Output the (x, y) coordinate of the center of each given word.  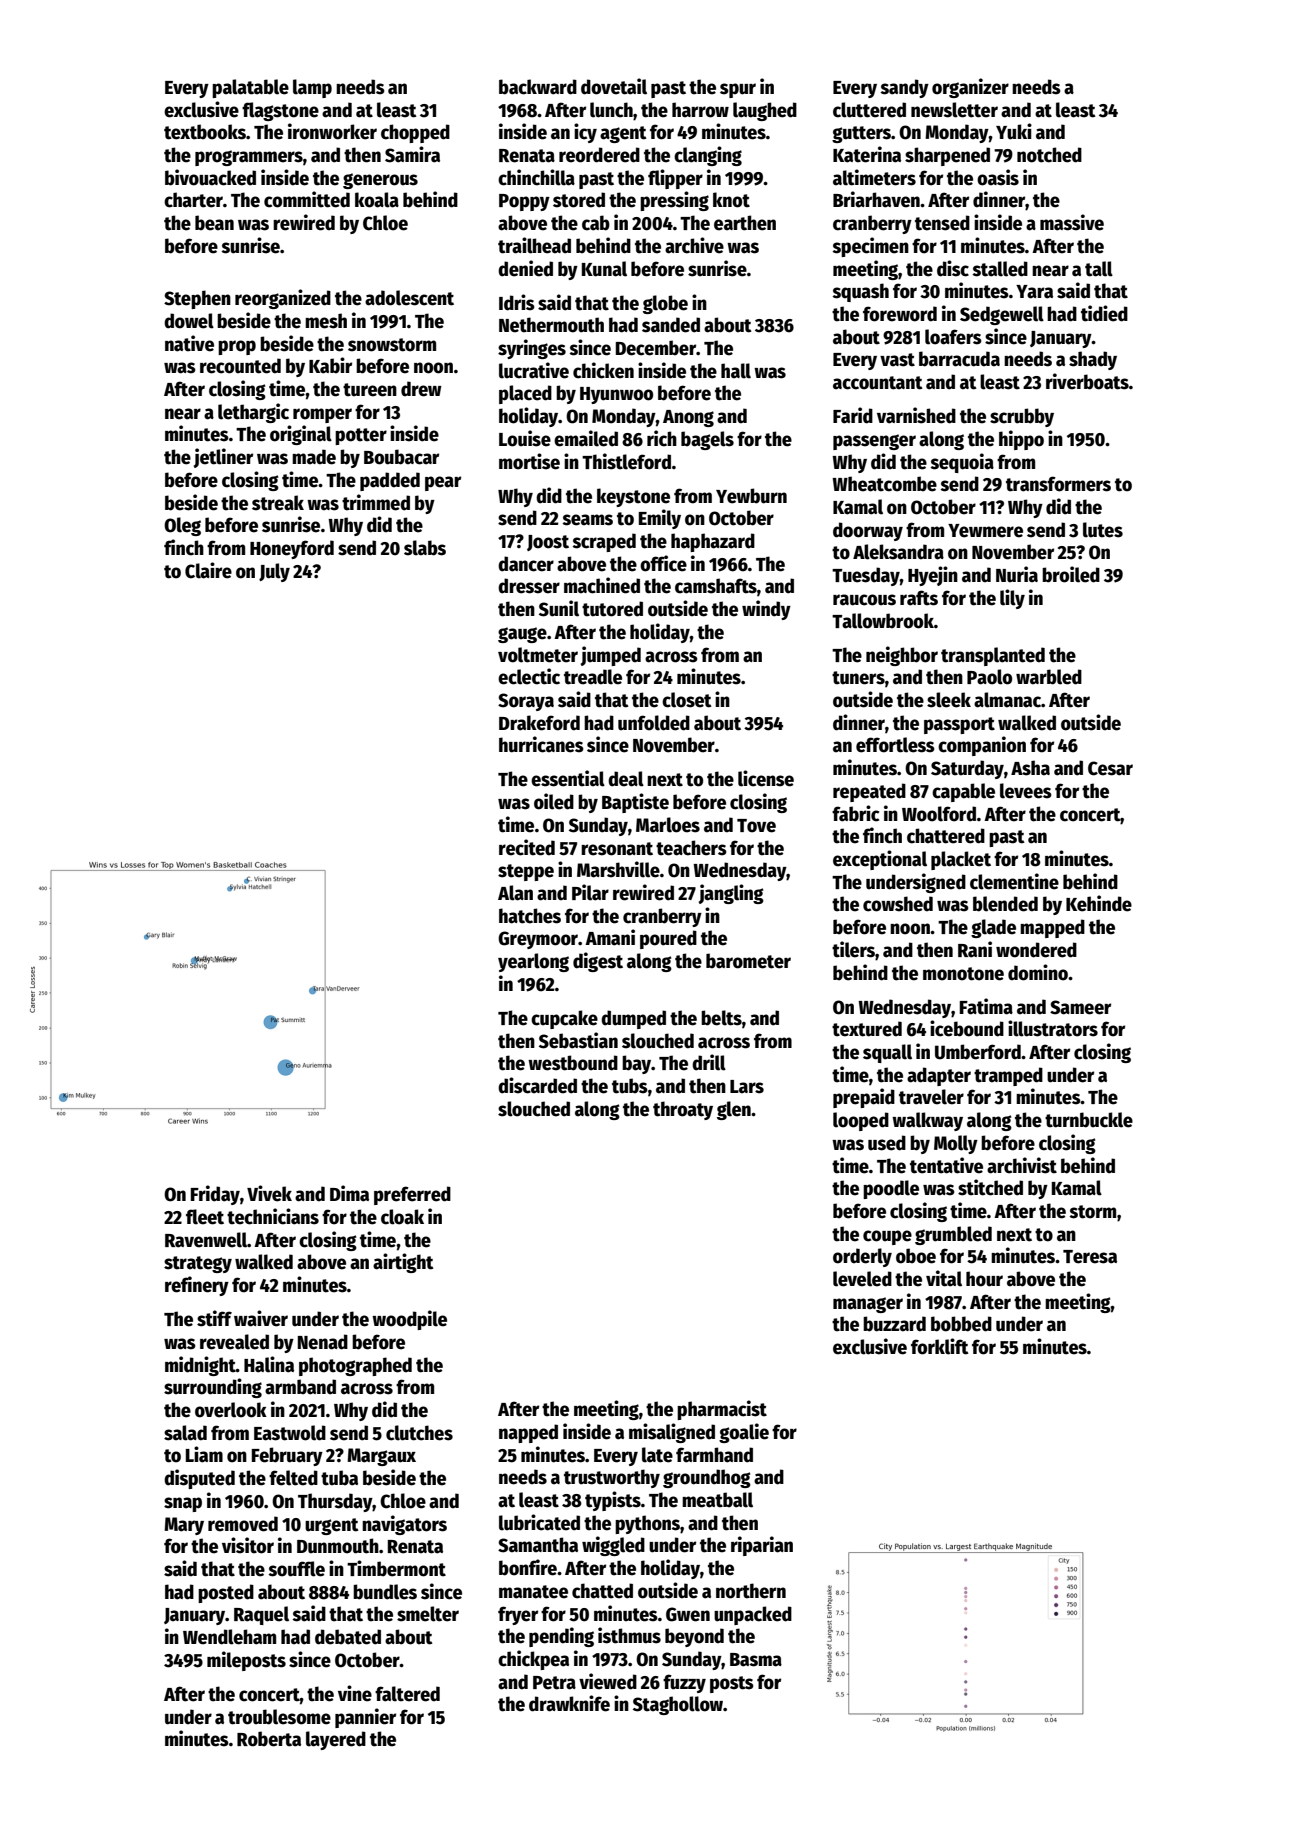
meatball (717, 1500)
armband (300, 1387)
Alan (515, 893)
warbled (1049, 677)
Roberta (269, 1739)
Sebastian (578, 1040)
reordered (599, 155)
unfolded (654, 723)
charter (193, 200)
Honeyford (292, 549)
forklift (940, 1346)
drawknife (569, 1703)
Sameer (1080, 1007)
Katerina (867, 154)
